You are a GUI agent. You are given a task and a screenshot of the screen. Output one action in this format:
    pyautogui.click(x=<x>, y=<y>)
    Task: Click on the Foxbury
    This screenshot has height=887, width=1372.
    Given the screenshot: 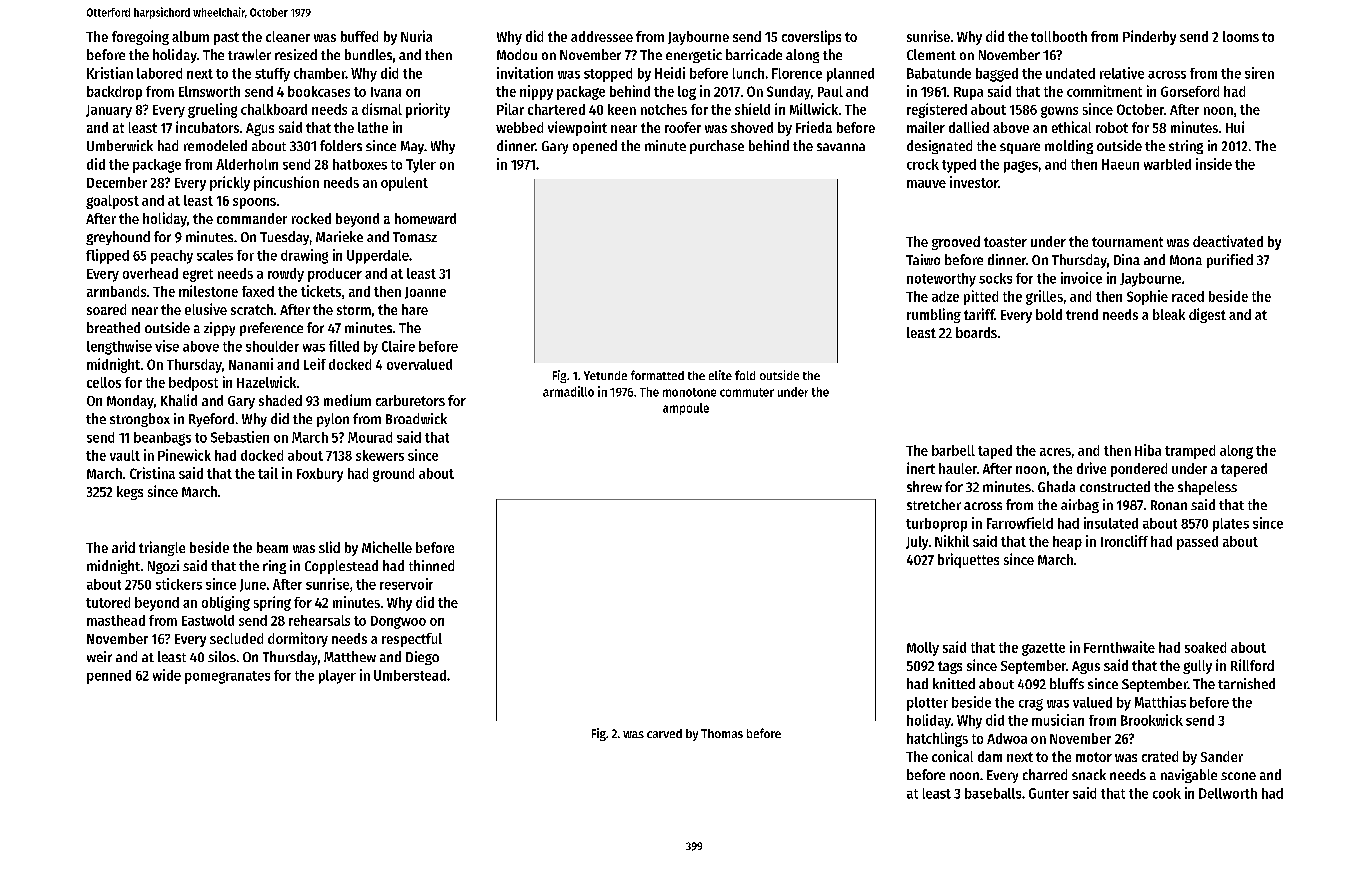 What is the action you would take?
    pyautogui.click(x=320, y=475)
